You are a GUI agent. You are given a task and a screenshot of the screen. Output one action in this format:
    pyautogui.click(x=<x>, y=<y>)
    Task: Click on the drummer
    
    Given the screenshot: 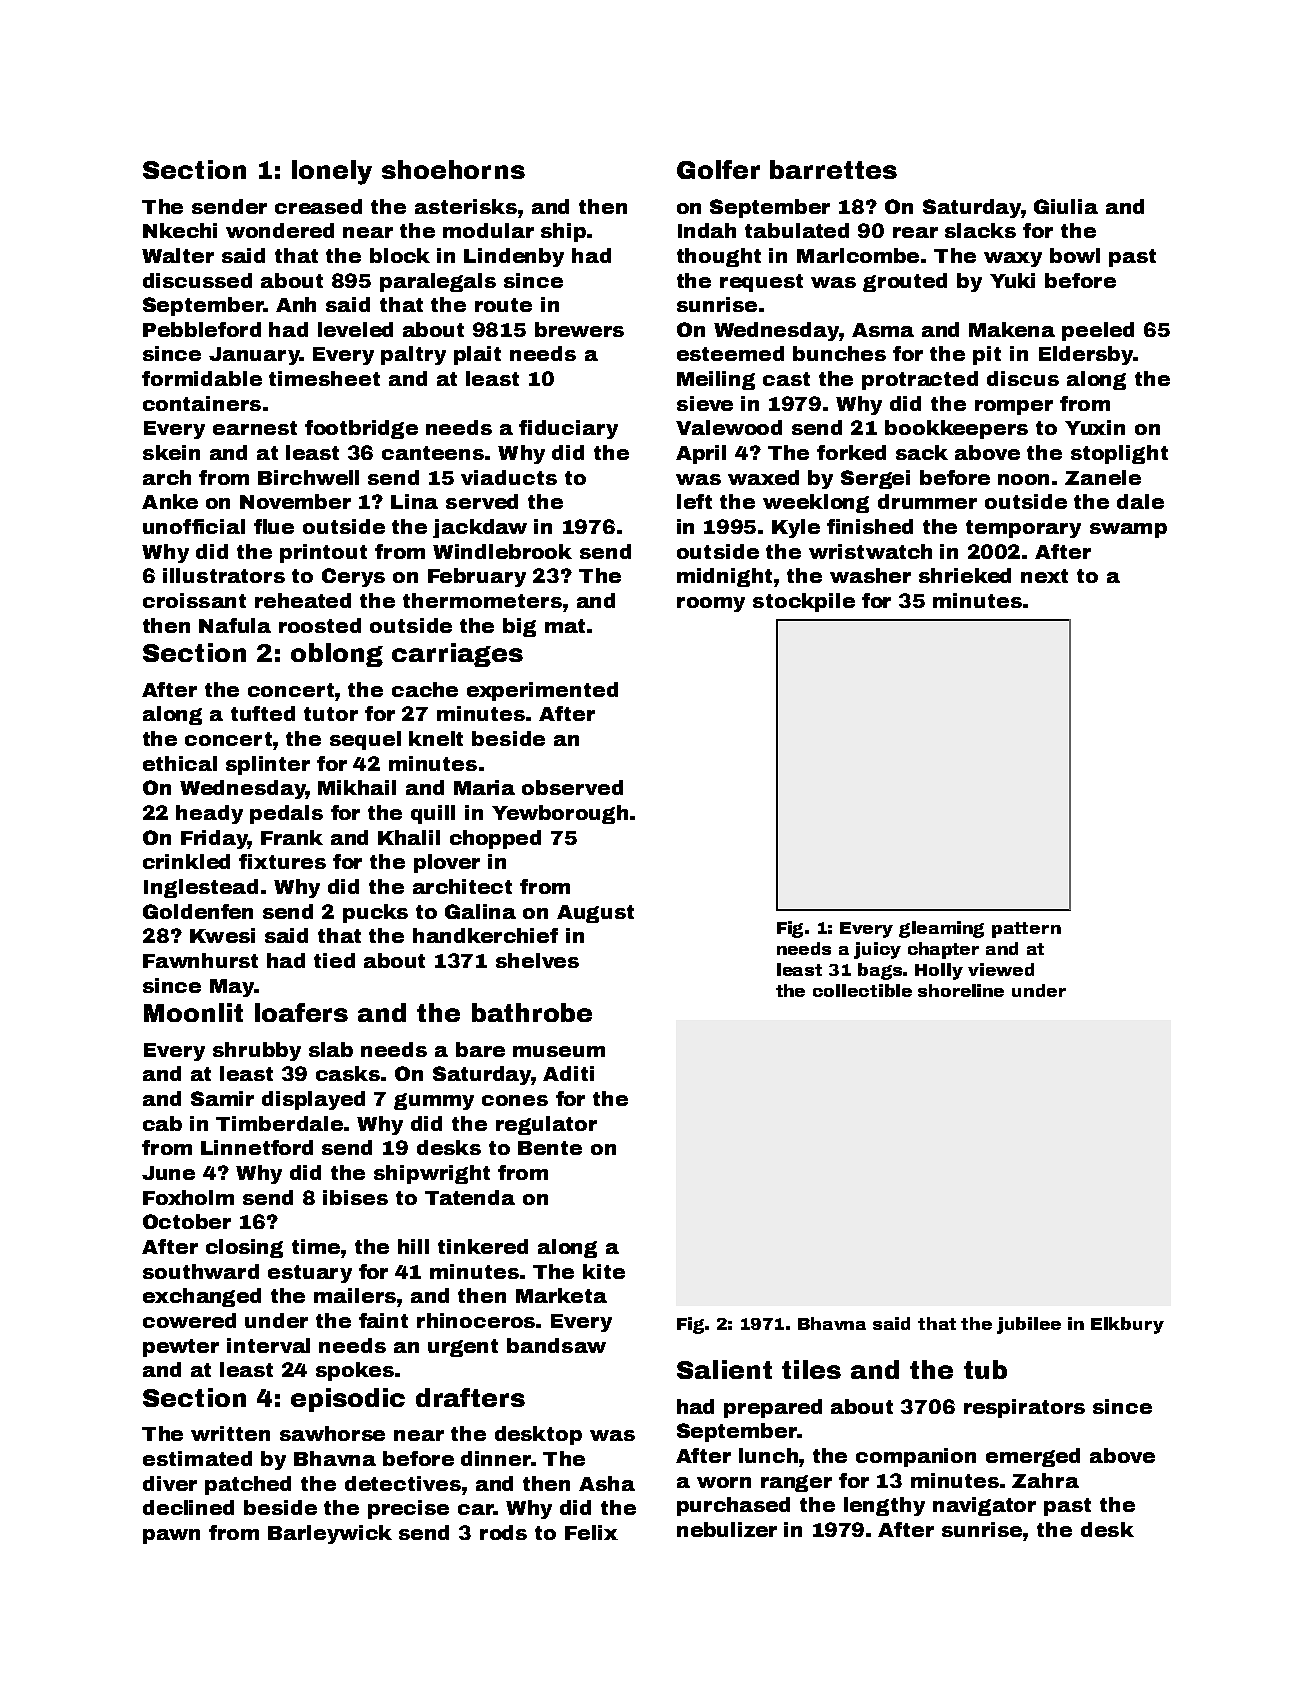 What is the action you would take?
    pyautogui.click(x=927, y=501)
